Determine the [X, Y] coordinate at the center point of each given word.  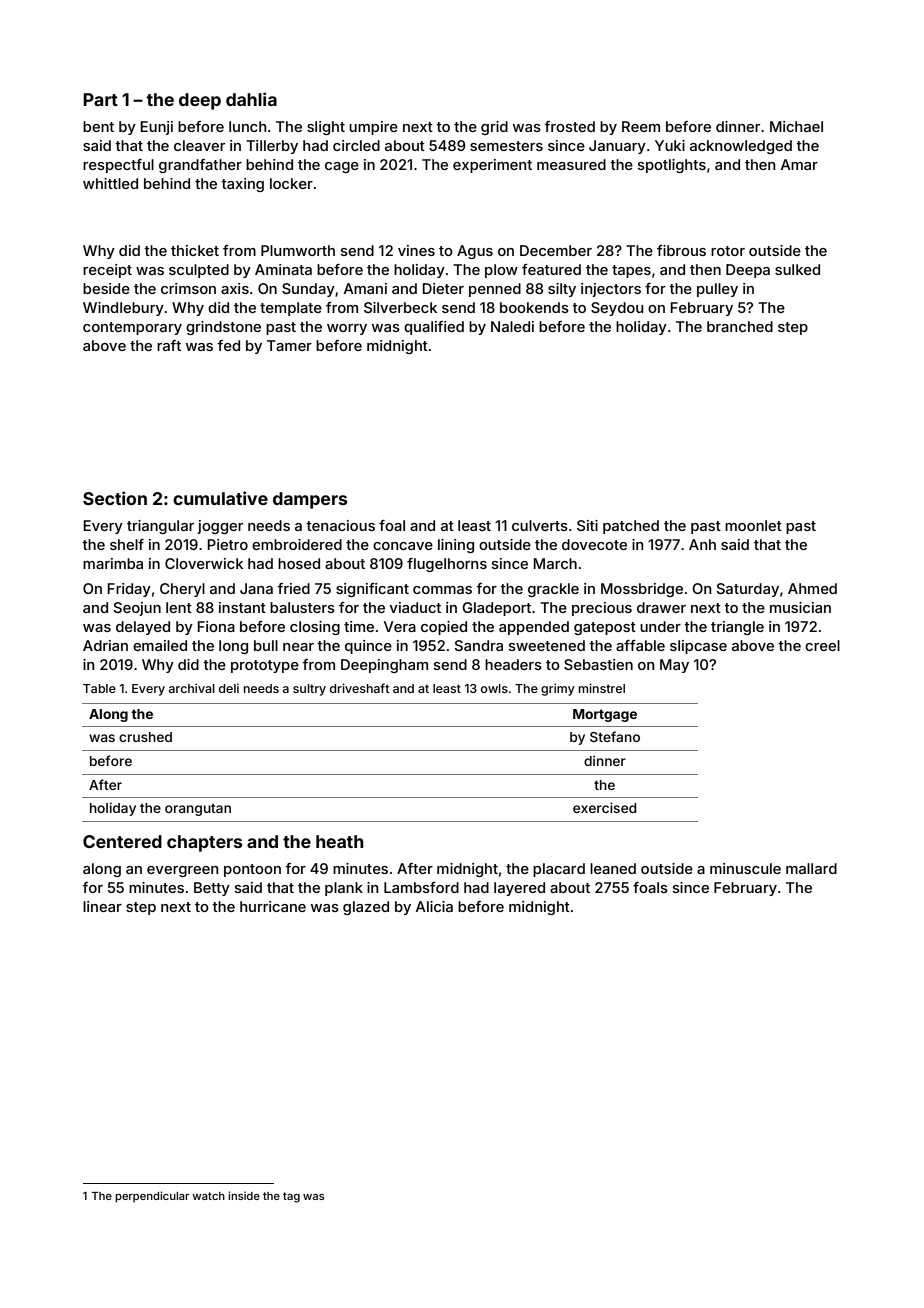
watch [208, 1196]
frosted [569, 126]
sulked [797, 269]
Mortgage [605, 715]
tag [291, 1197]
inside [244, 1195]
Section [115, 498]
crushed [145, 737]
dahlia [251, 99]
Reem [641, 126]
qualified [434, 328]
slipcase [698, 647]
